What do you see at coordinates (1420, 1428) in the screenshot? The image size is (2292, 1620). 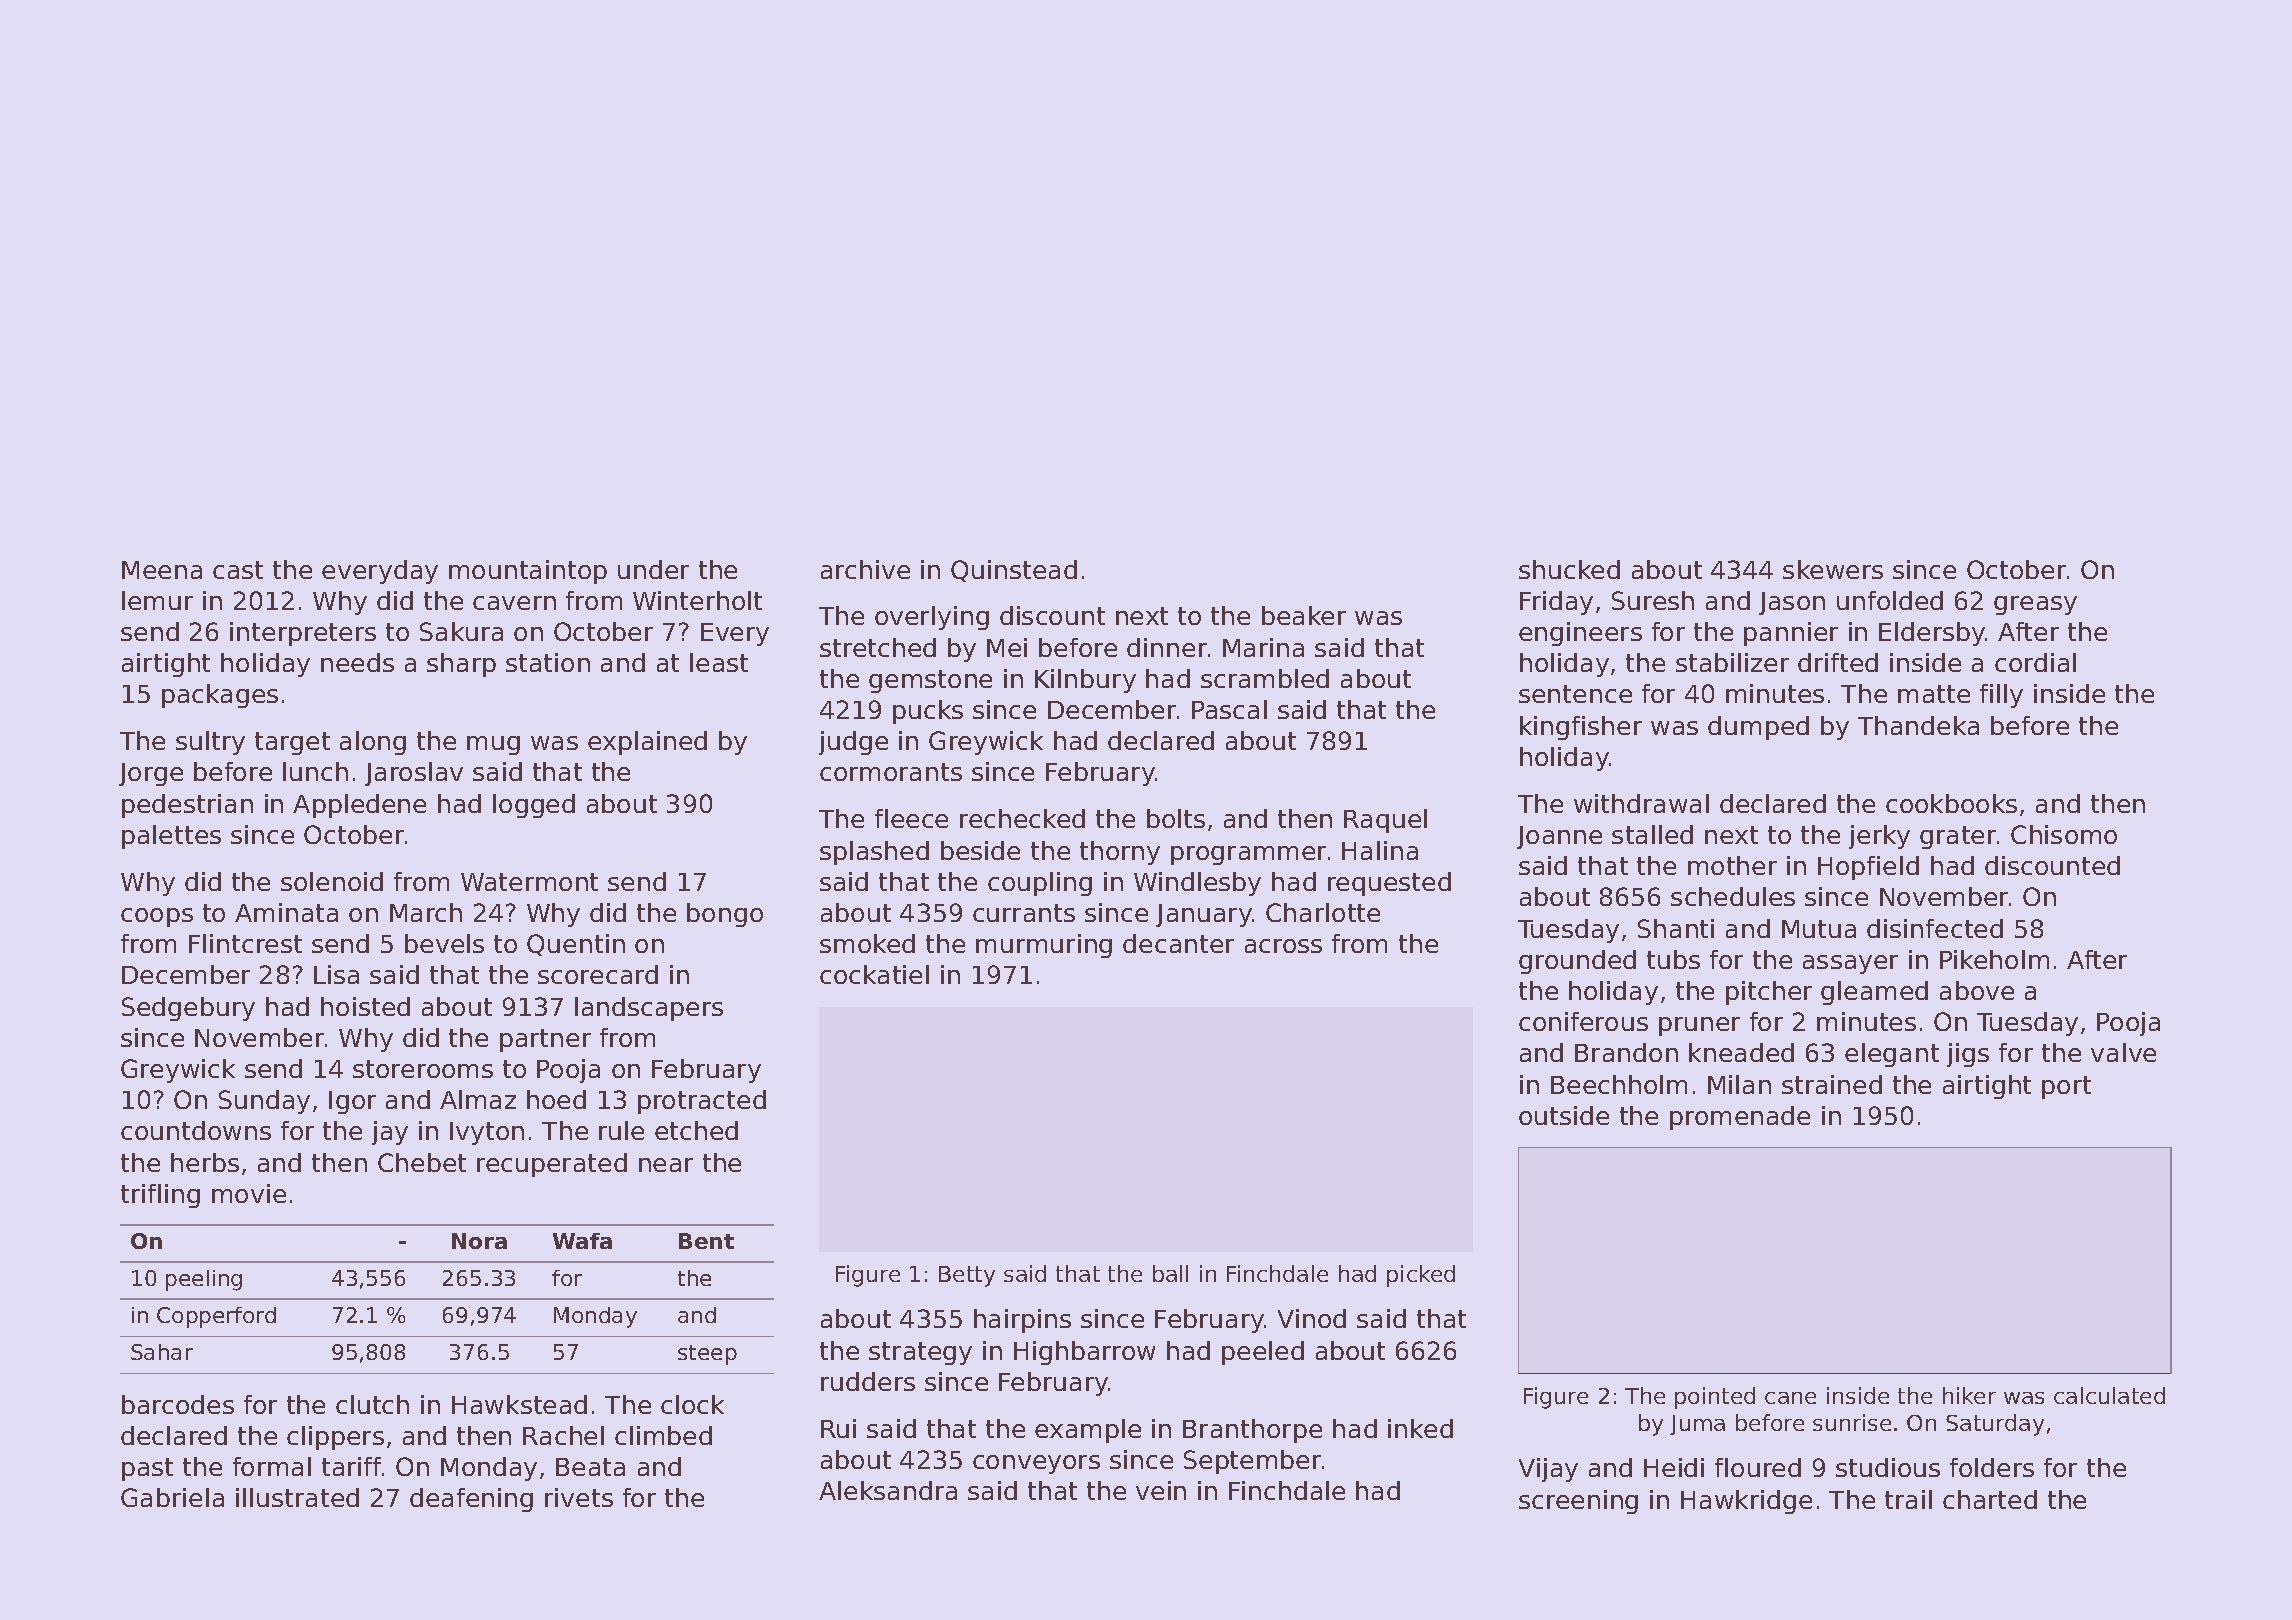 I see `inked` at bounding box center [1420, 1428].
